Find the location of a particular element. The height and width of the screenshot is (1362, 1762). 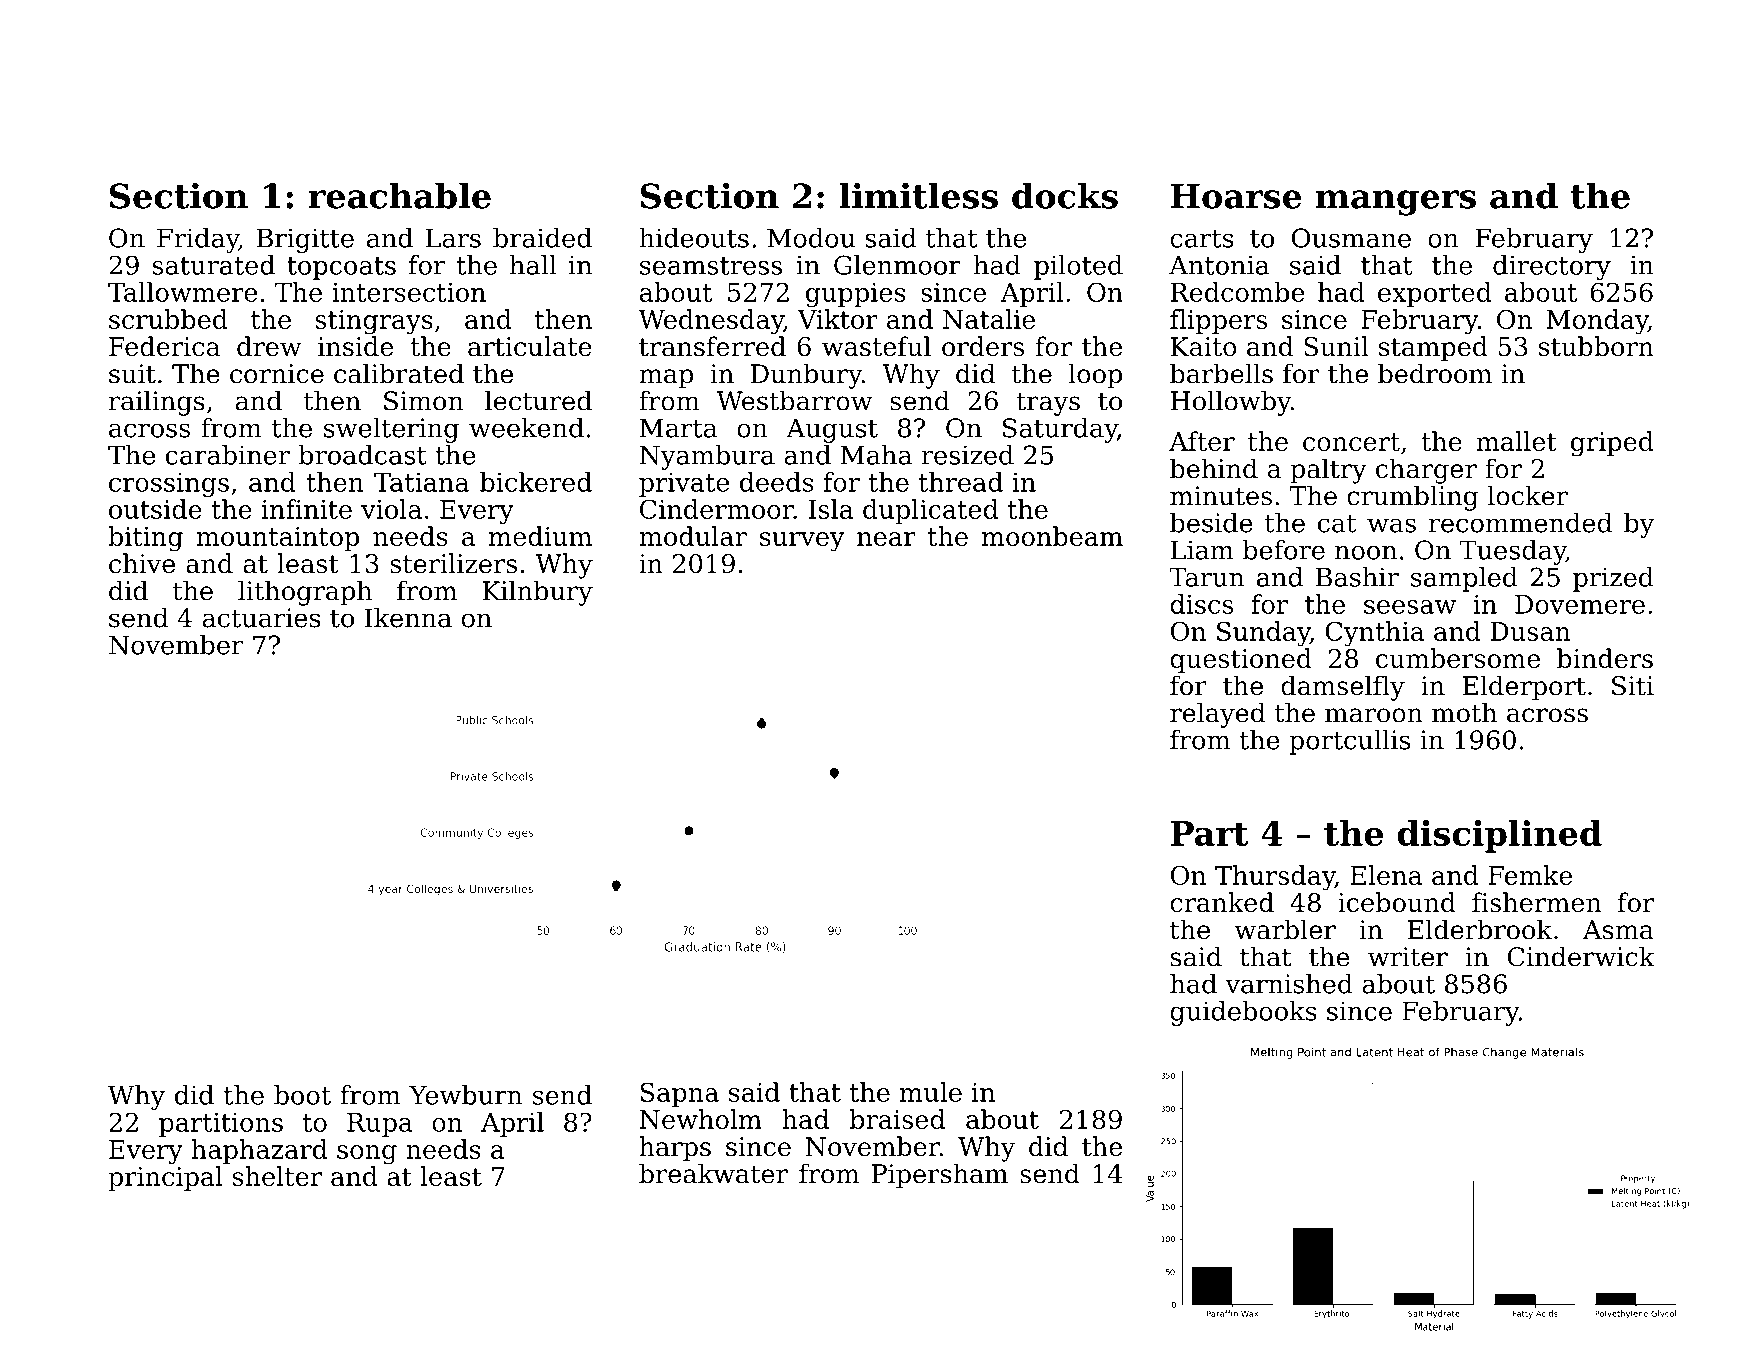

moonbeam is located at coordinates (1052, 536).
